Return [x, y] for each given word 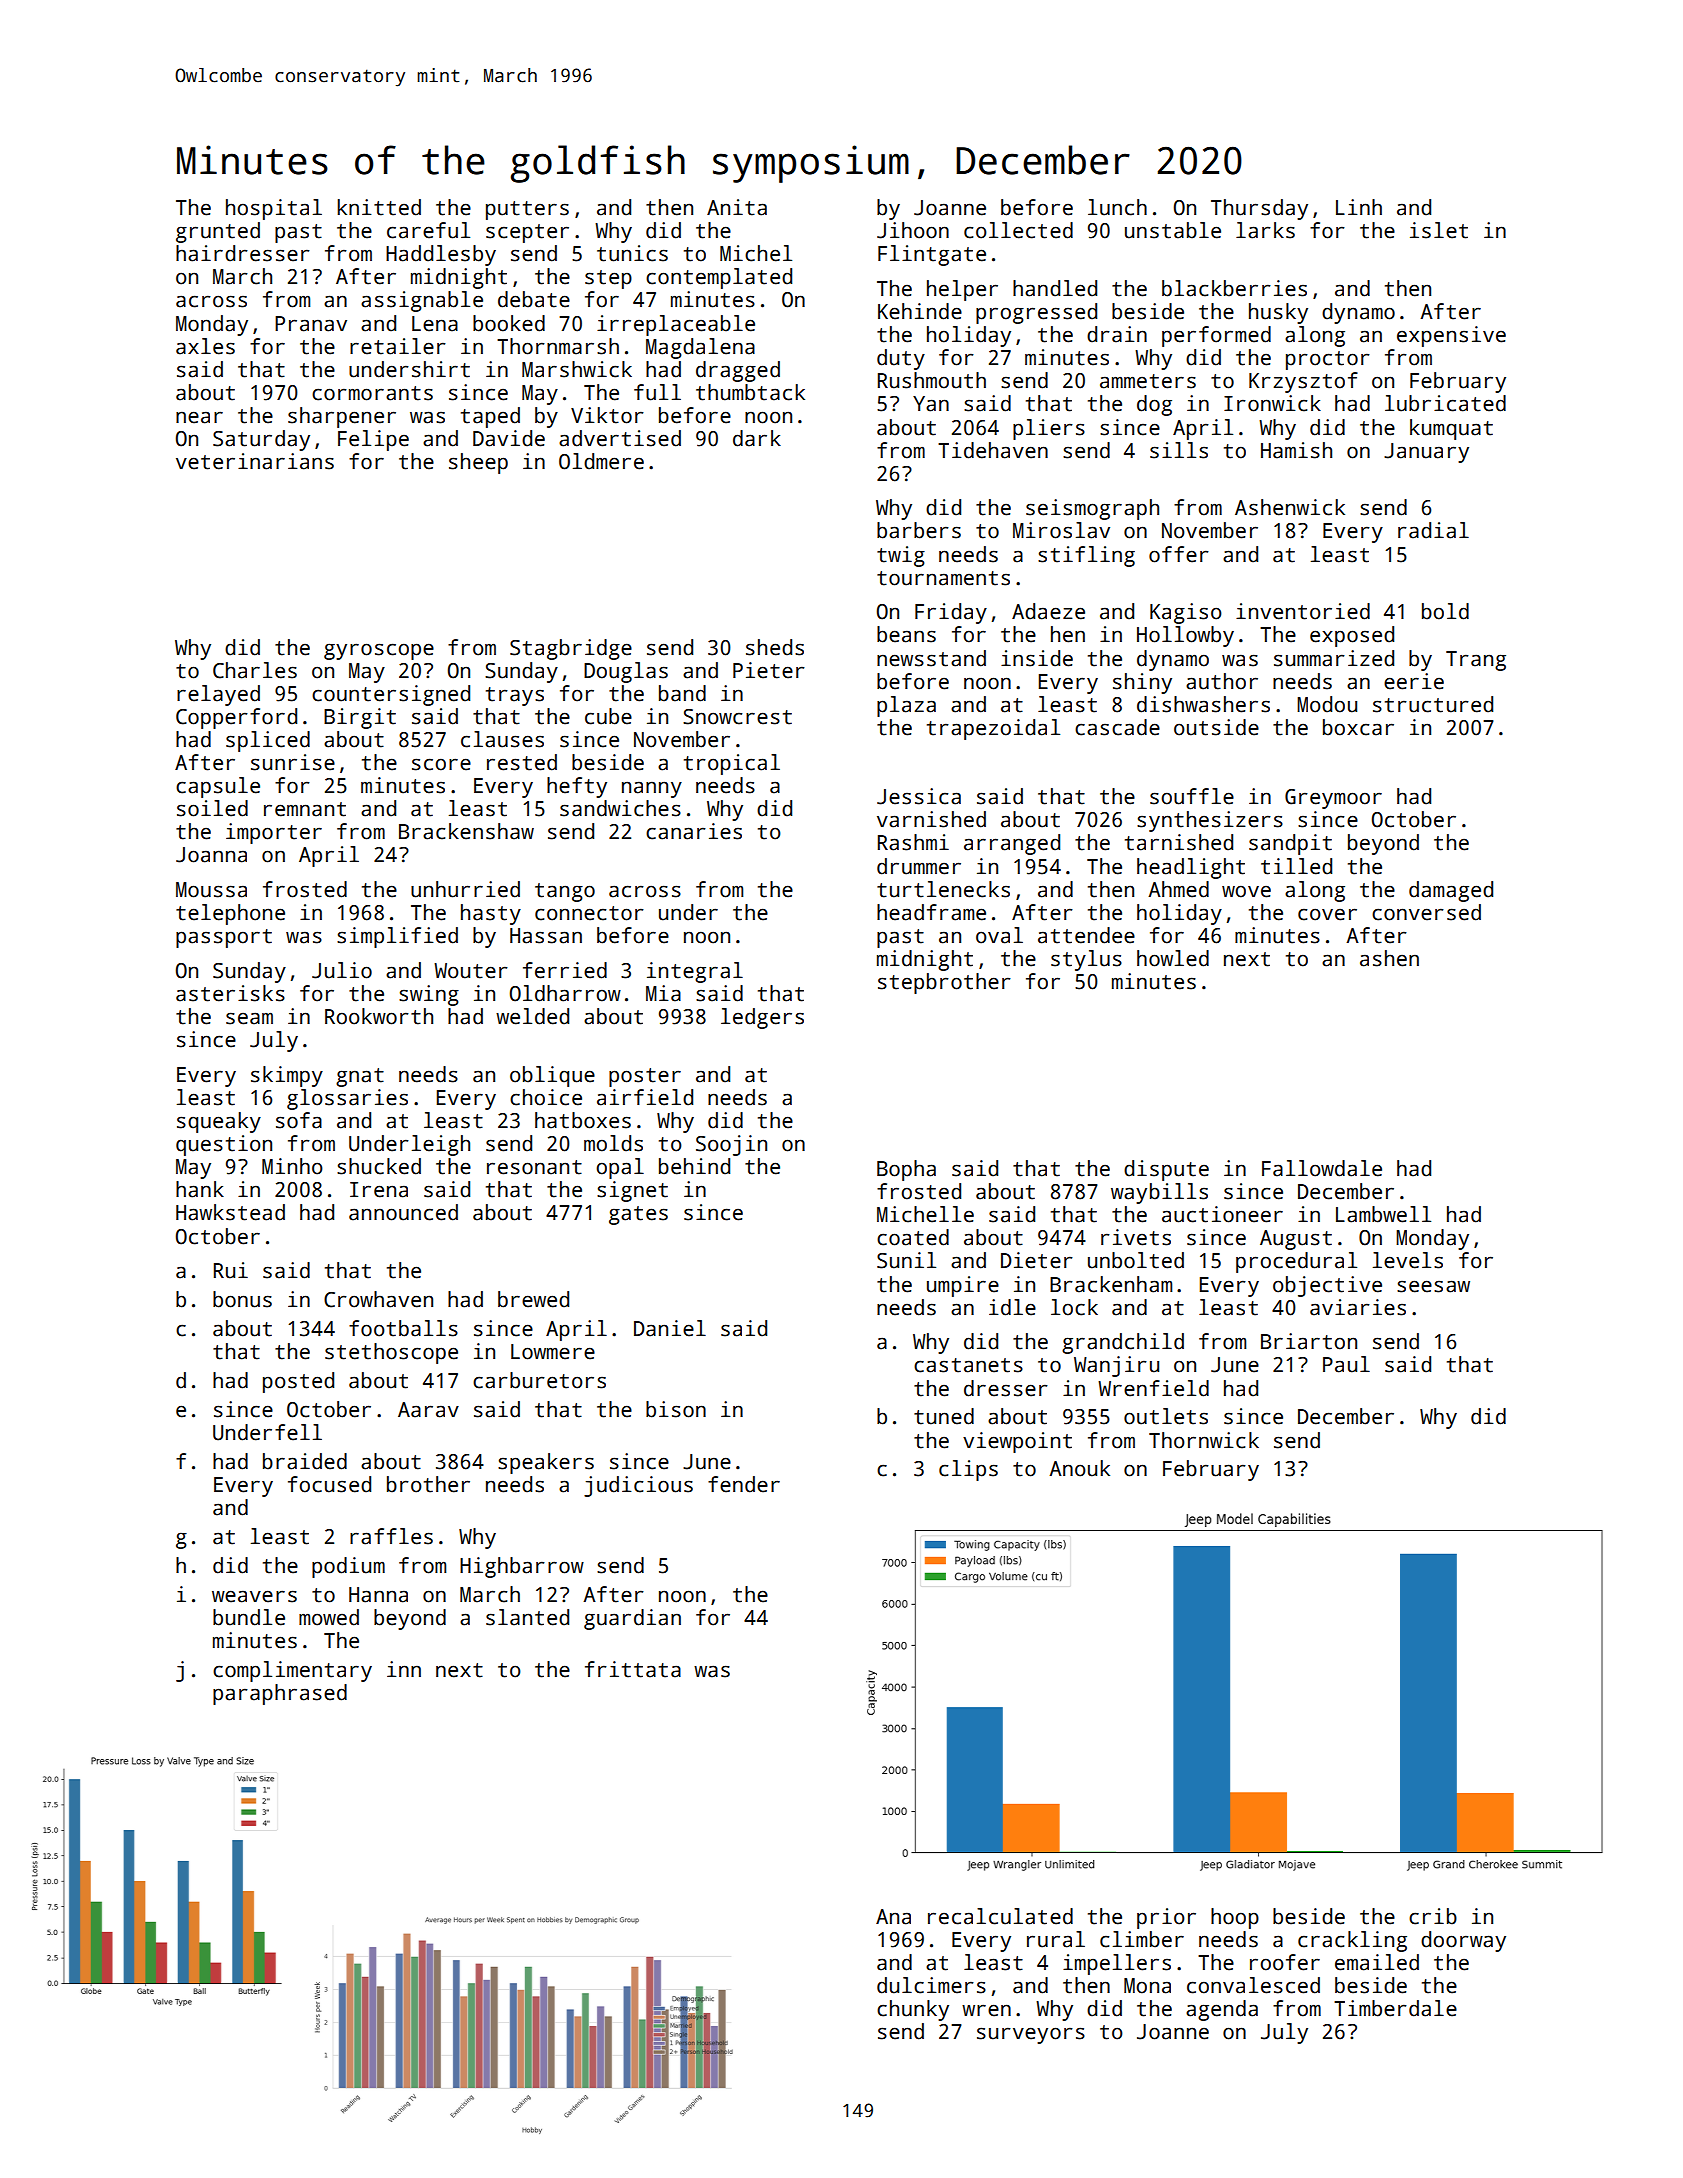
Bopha [906, 1170]
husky [1278, 313]
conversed [1426, 912]
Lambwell [1383, 1214]
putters [527, 210]
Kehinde [920, 311]
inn [404, 1669]
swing [429, 995]
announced [403, 1212]
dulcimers [931, 1985]
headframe [931, 912]
